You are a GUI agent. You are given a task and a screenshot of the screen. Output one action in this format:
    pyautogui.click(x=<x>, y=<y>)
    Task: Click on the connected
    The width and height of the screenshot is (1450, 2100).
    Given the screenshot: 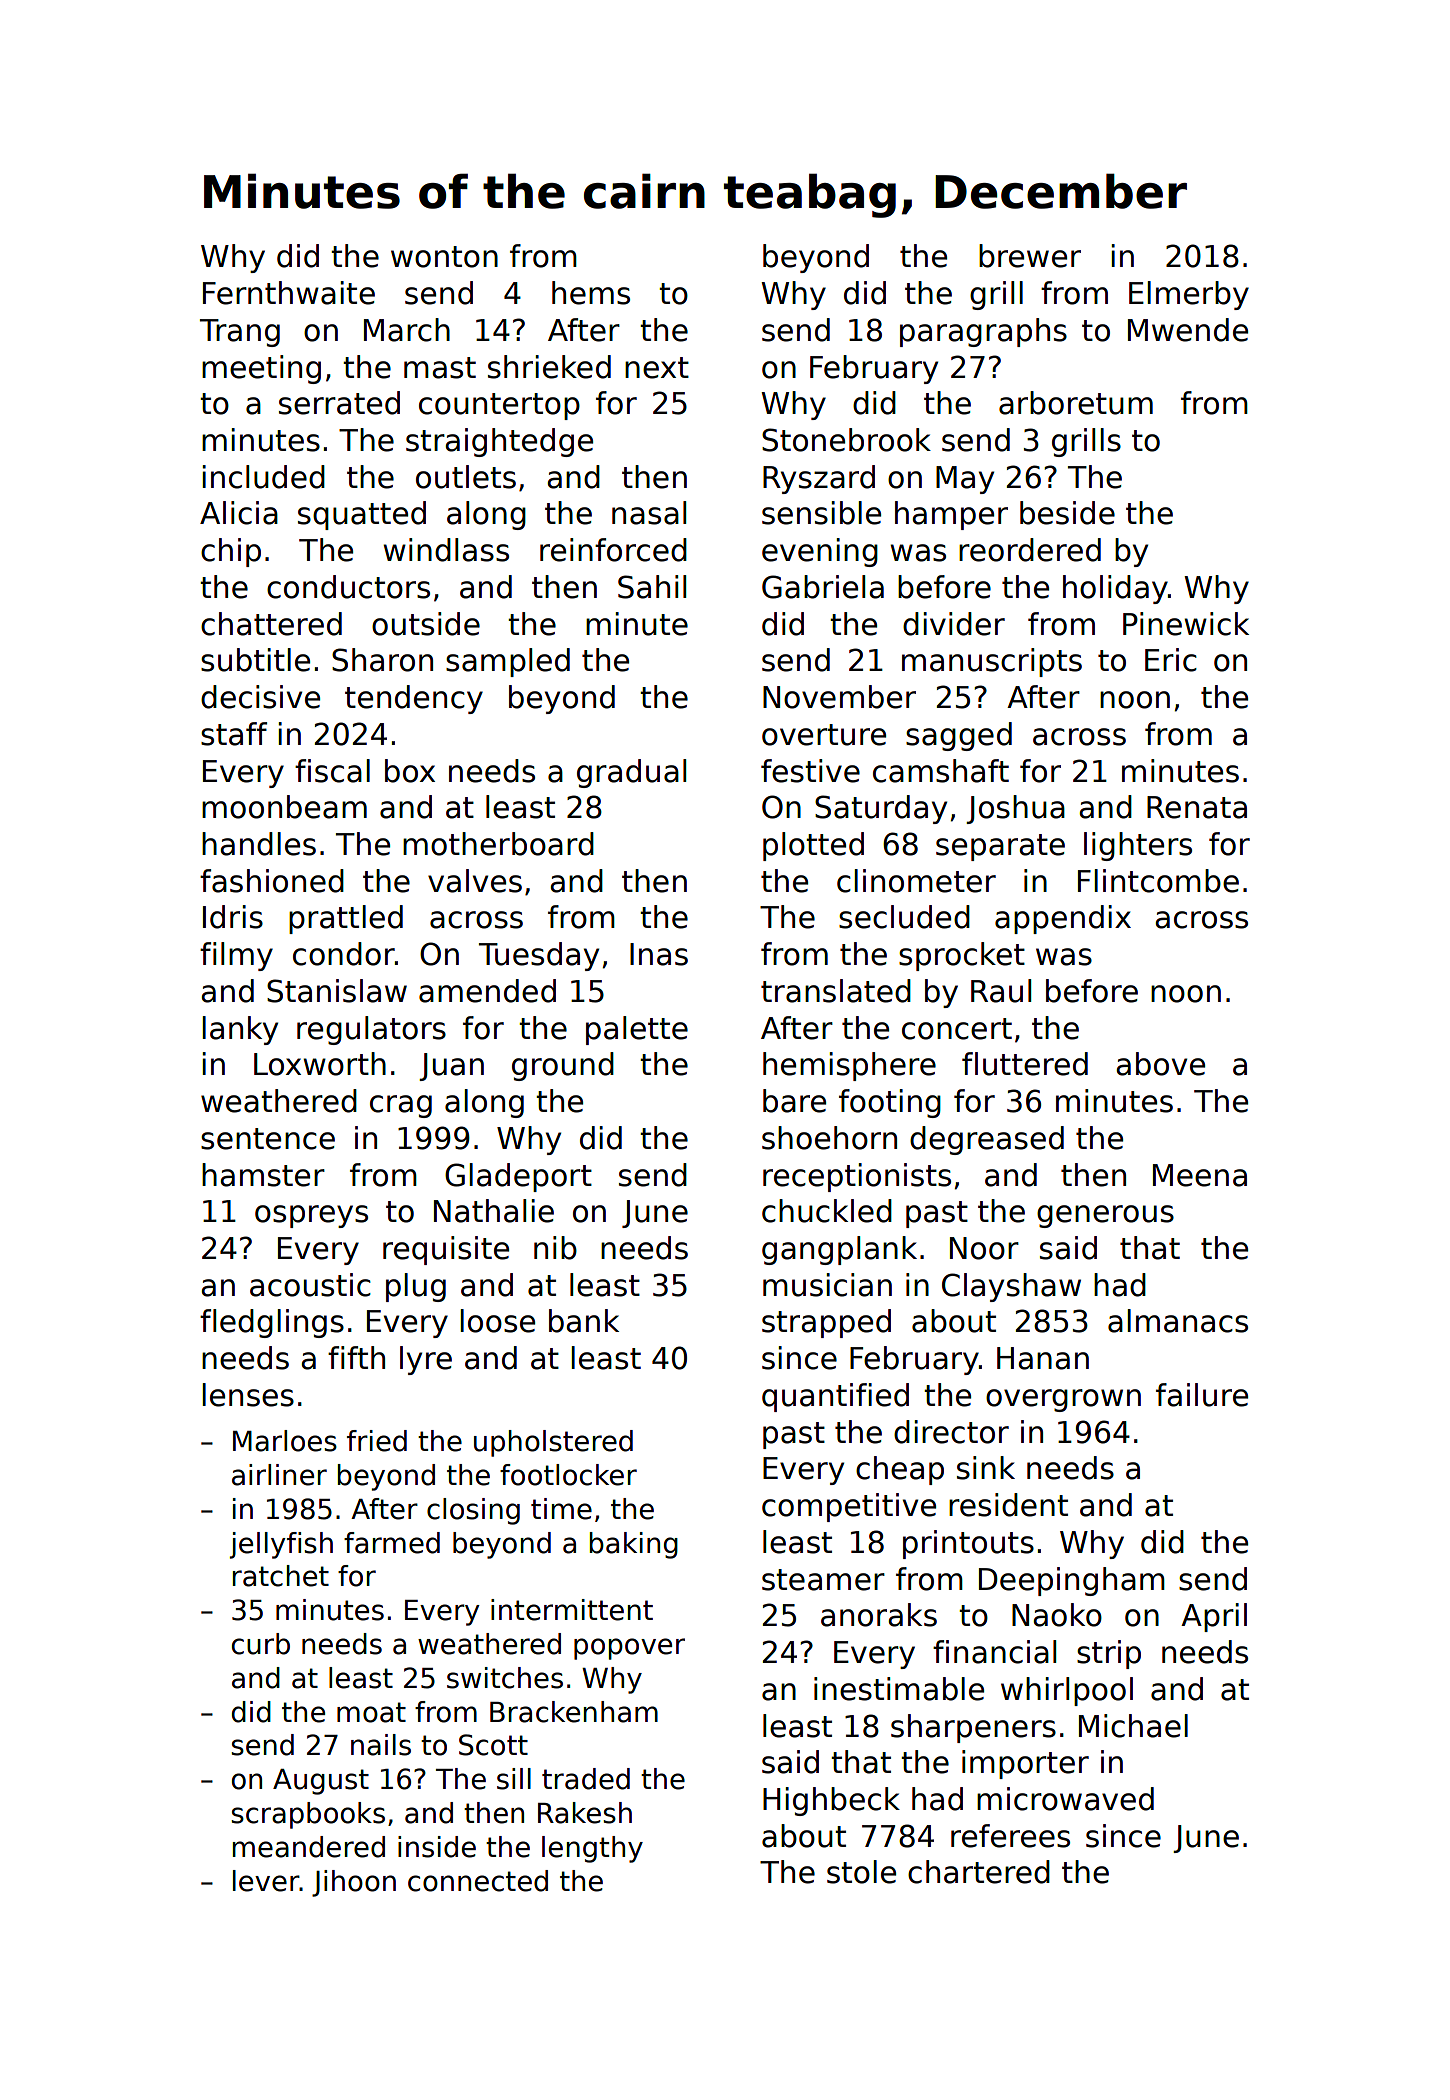 What is the action you would take?
    pyautogui.click(x=478, y=1881)
